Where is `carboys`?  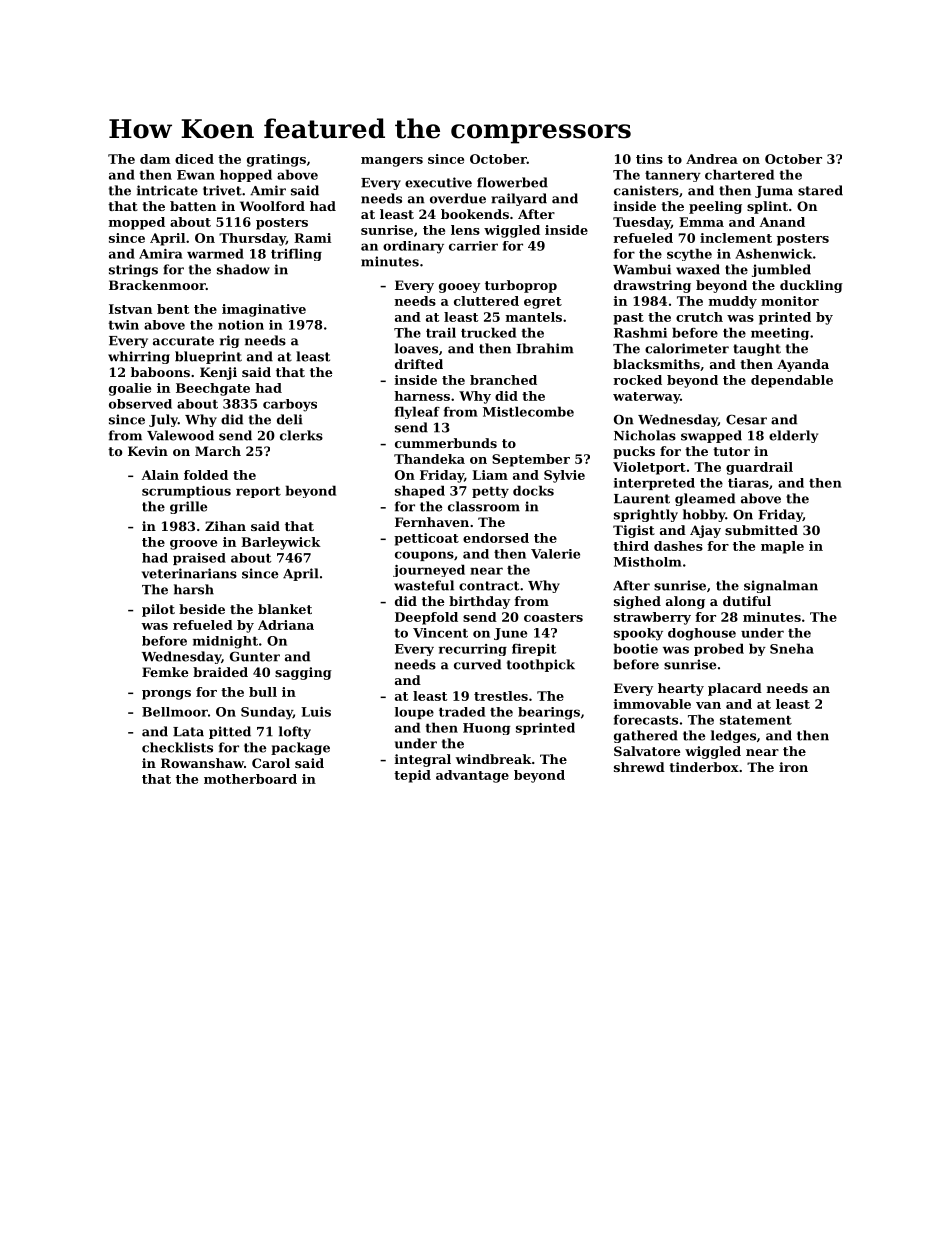 carboys is located at coordinates (290, 405).
